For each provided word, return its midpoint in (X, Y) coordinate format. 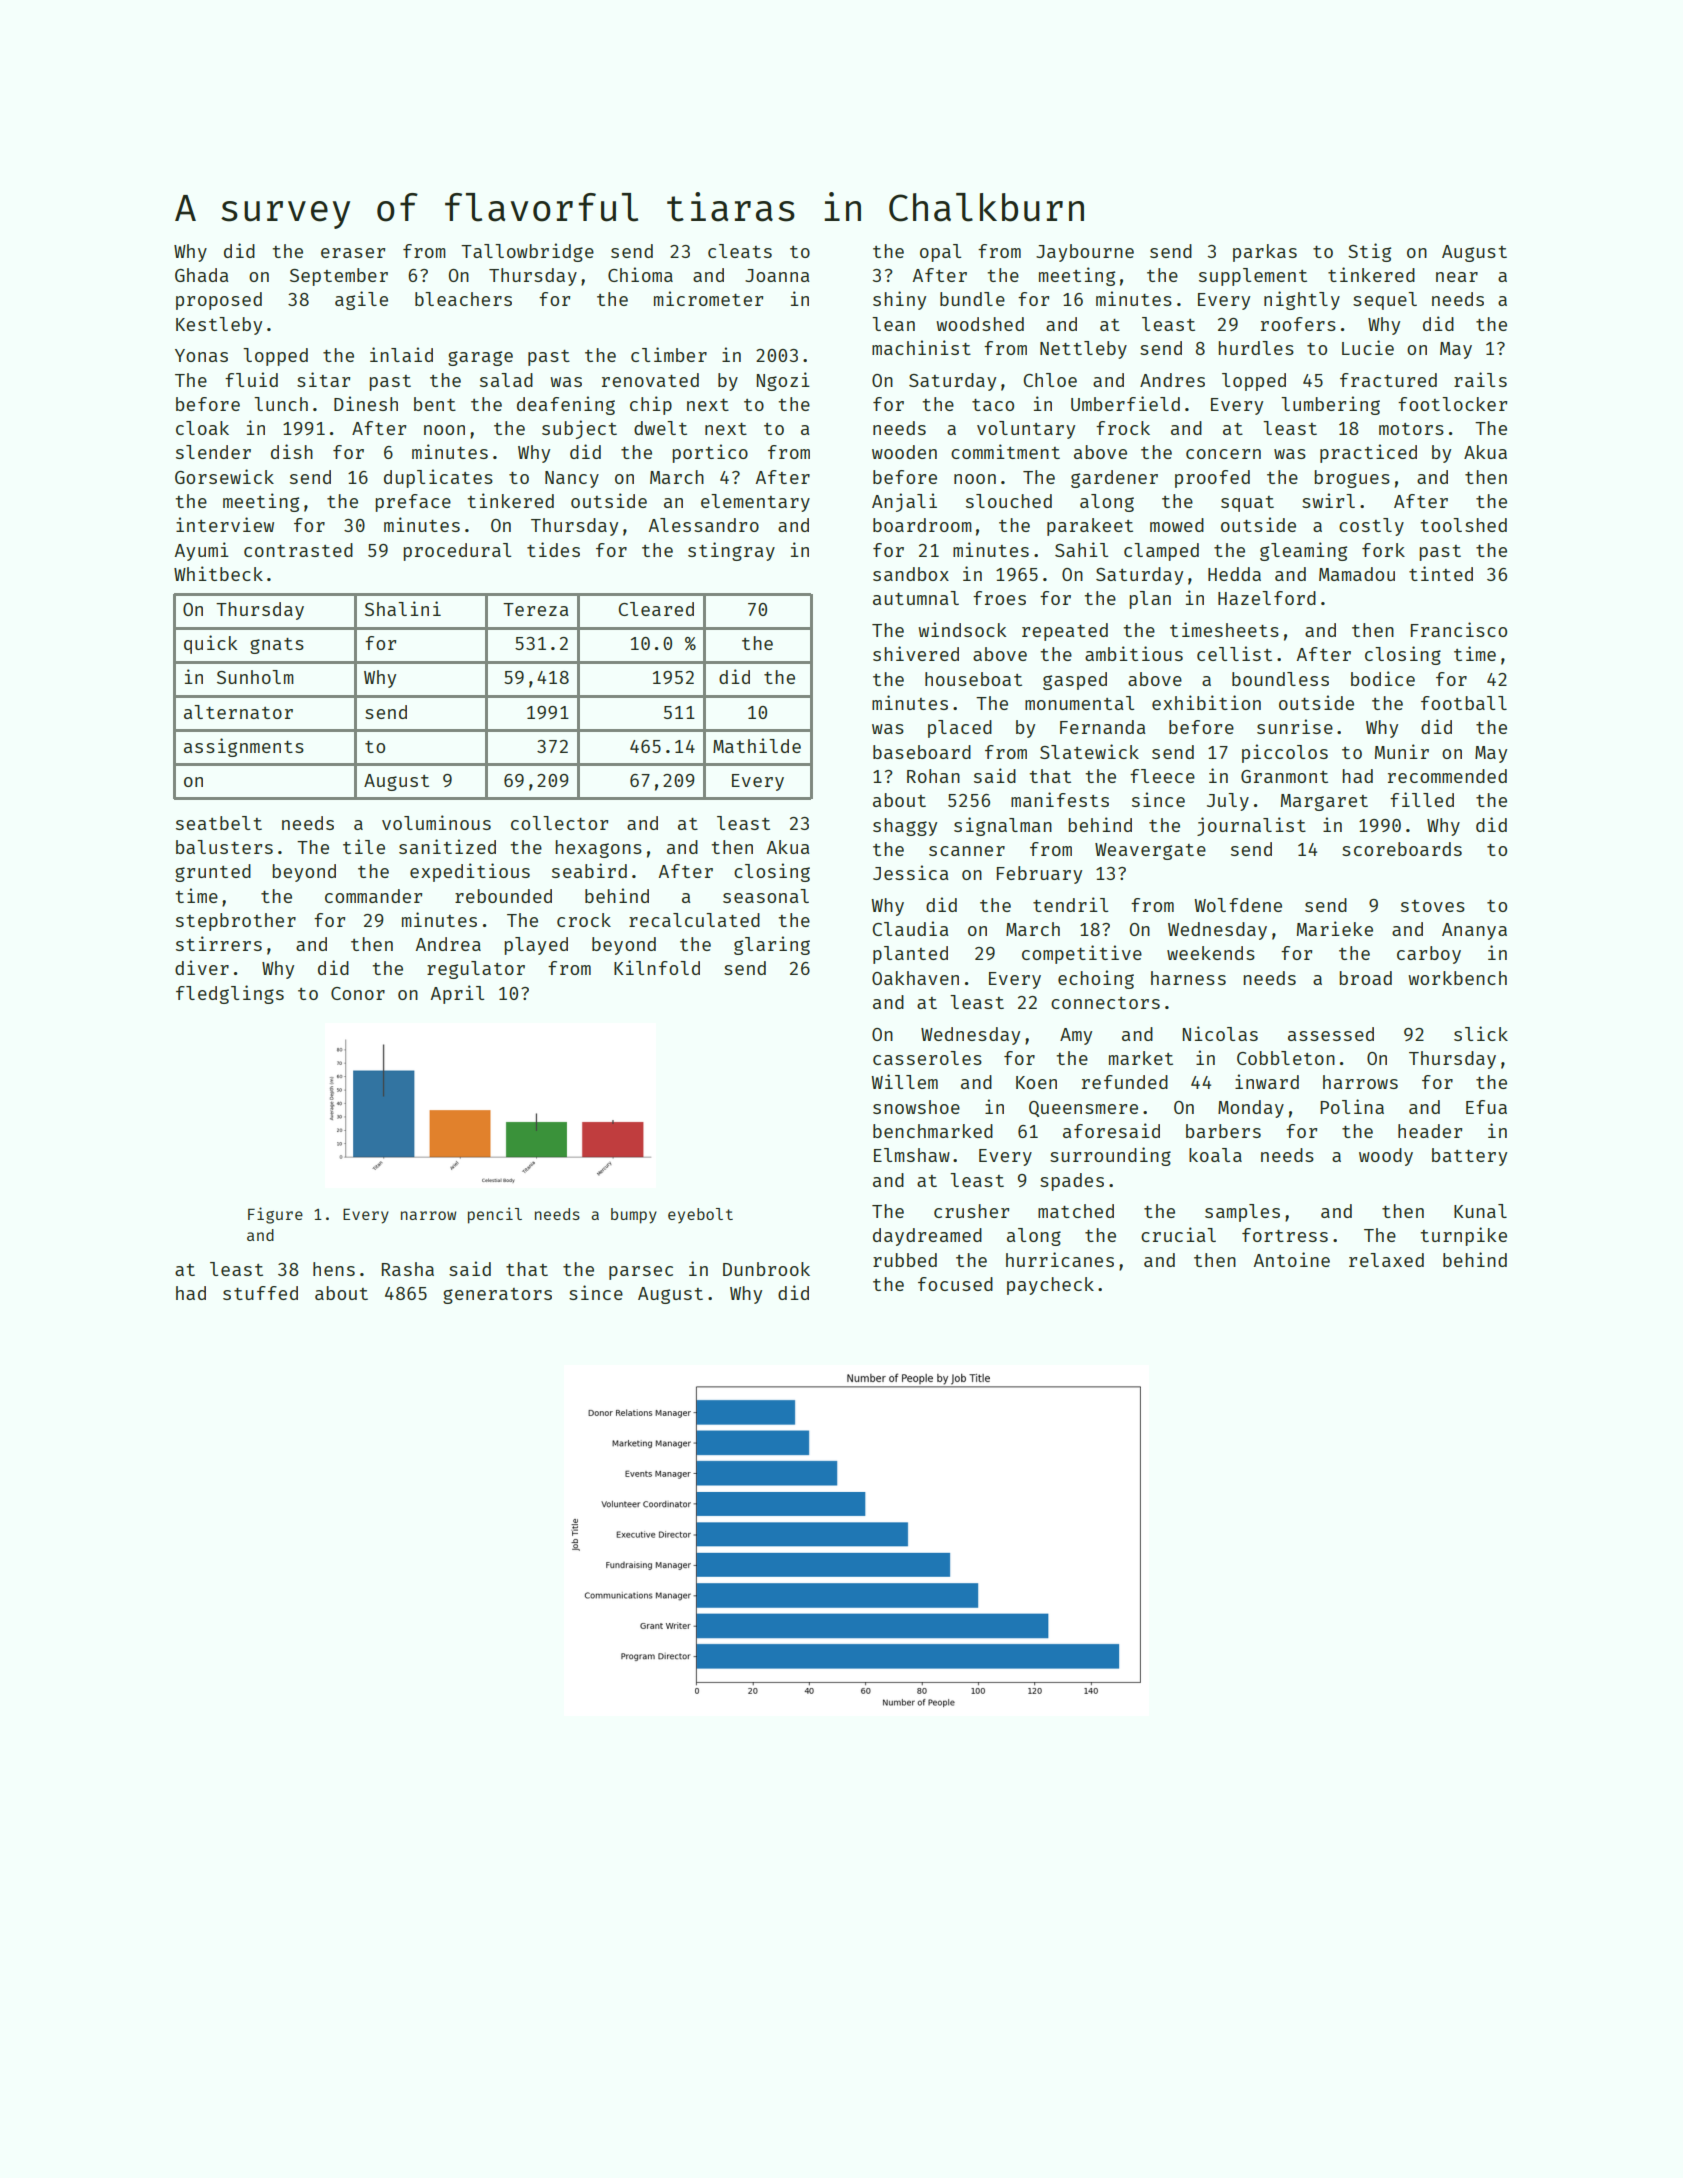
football (1464, 703)
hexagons (599, 849)
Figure (275, 1215)
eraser (353, 253)
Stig (1369, 252)
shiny (899, 300)
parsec (641, 1273)
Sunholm (255, 677)
